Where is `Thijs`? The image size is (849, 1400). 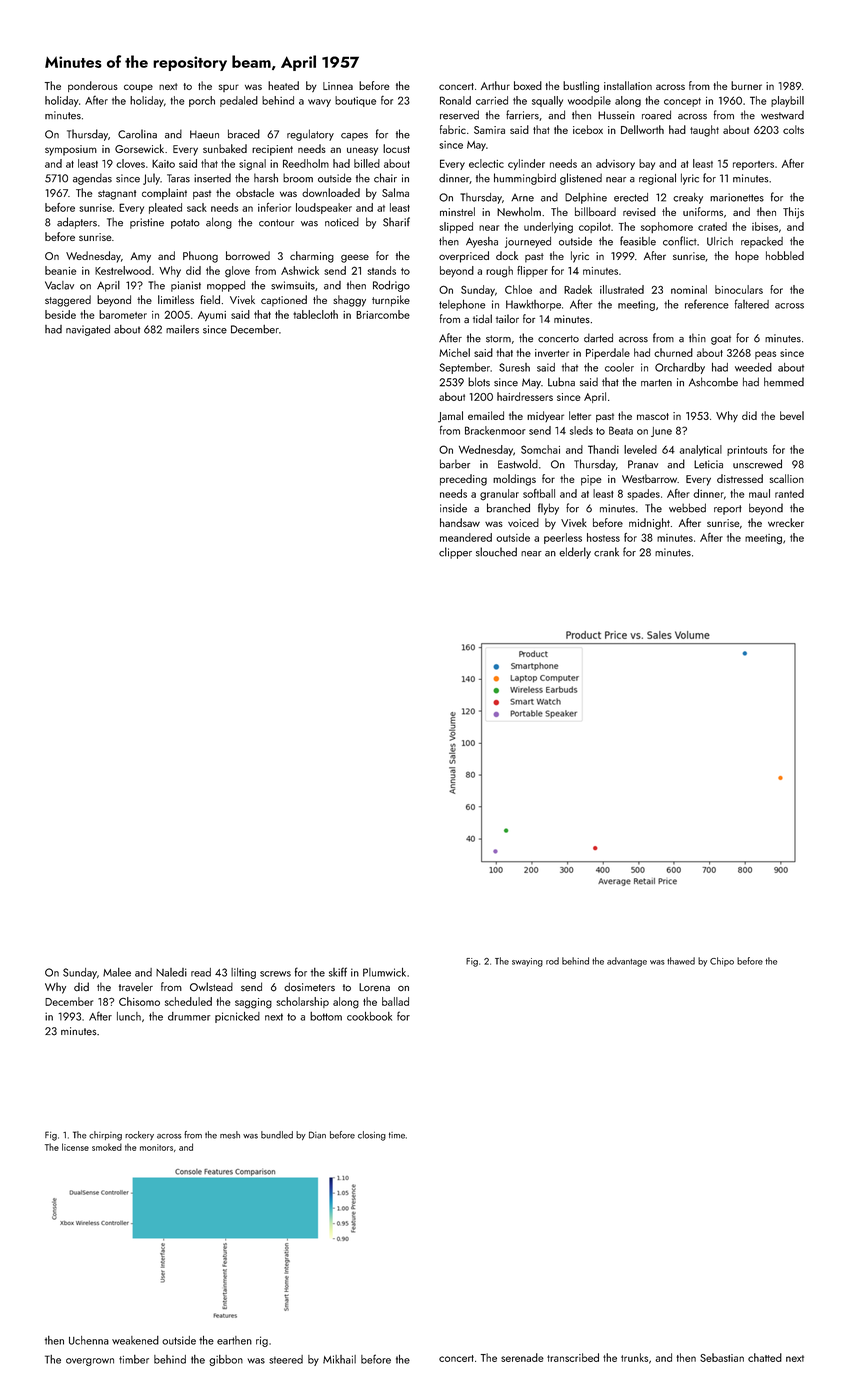
Thijs is located at coordinates (793, 213).
